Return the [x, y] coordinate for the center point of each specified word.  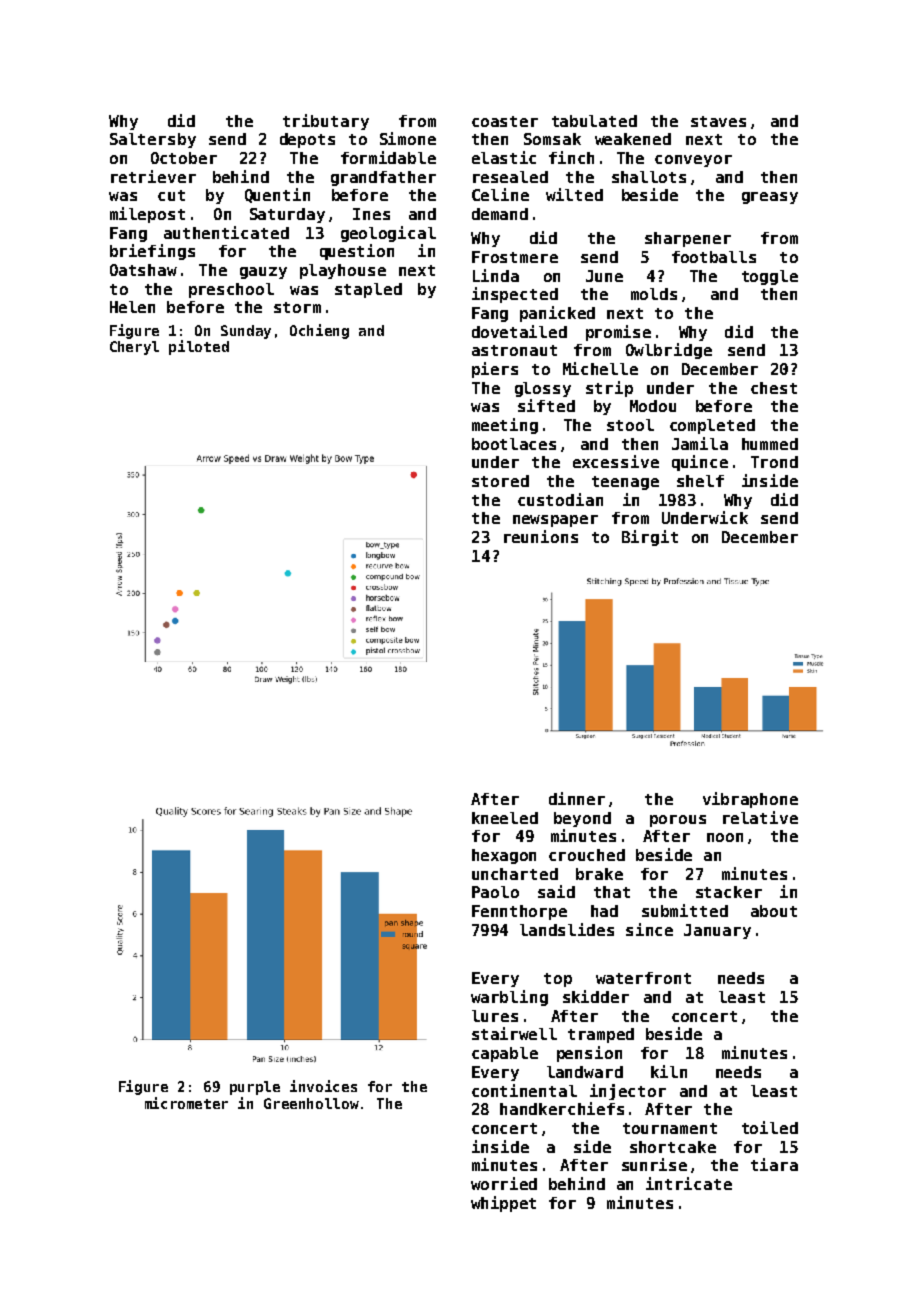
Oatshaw [143, 270]
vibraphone [750, 800]
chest [774, 388]
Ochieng [319, 331]
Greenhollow [311, 1103]
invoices [323, 1086]
